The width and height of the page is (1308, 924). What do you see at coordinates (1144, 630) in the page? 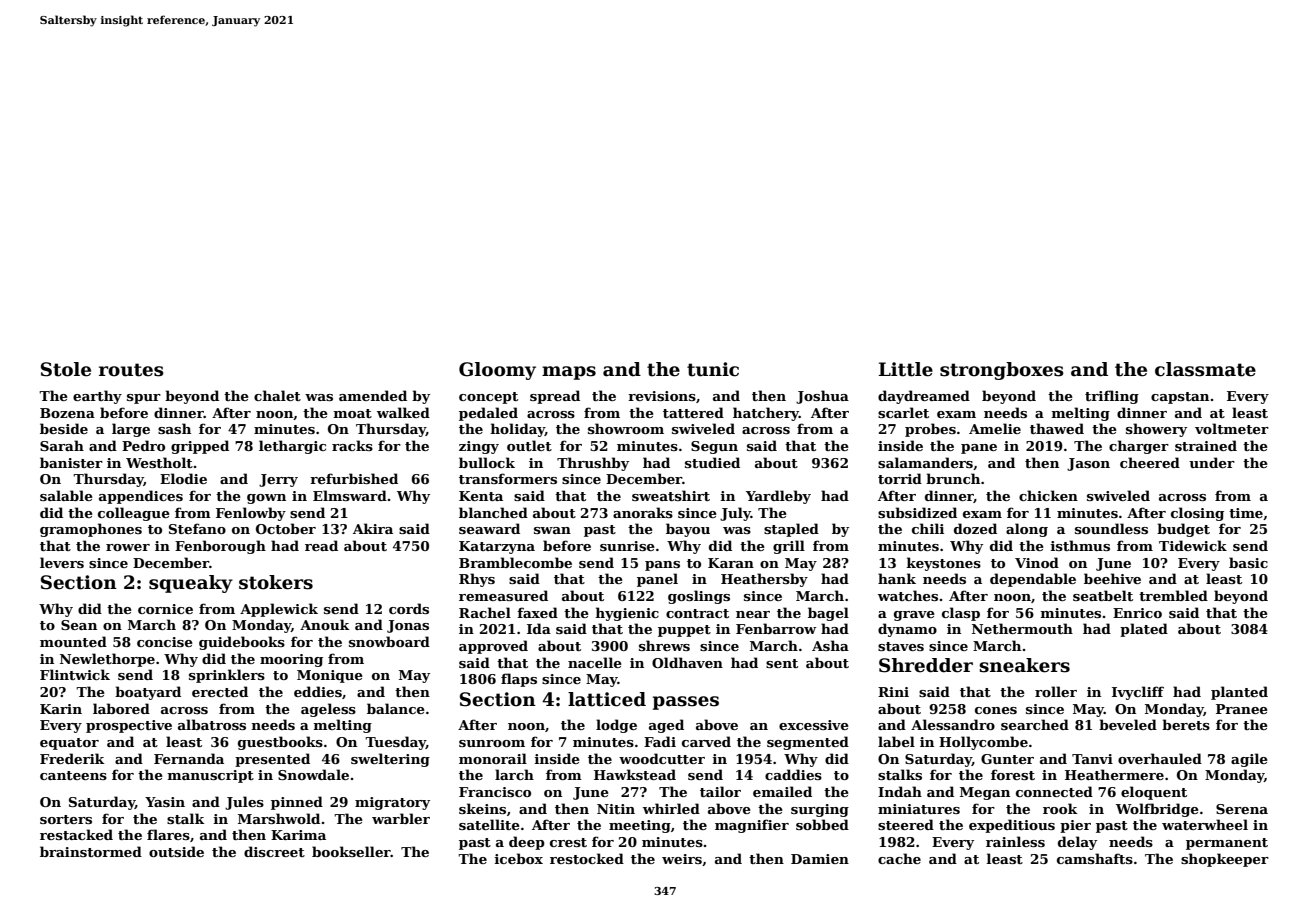
I see `plated` at bounding box center [1144, 630].
